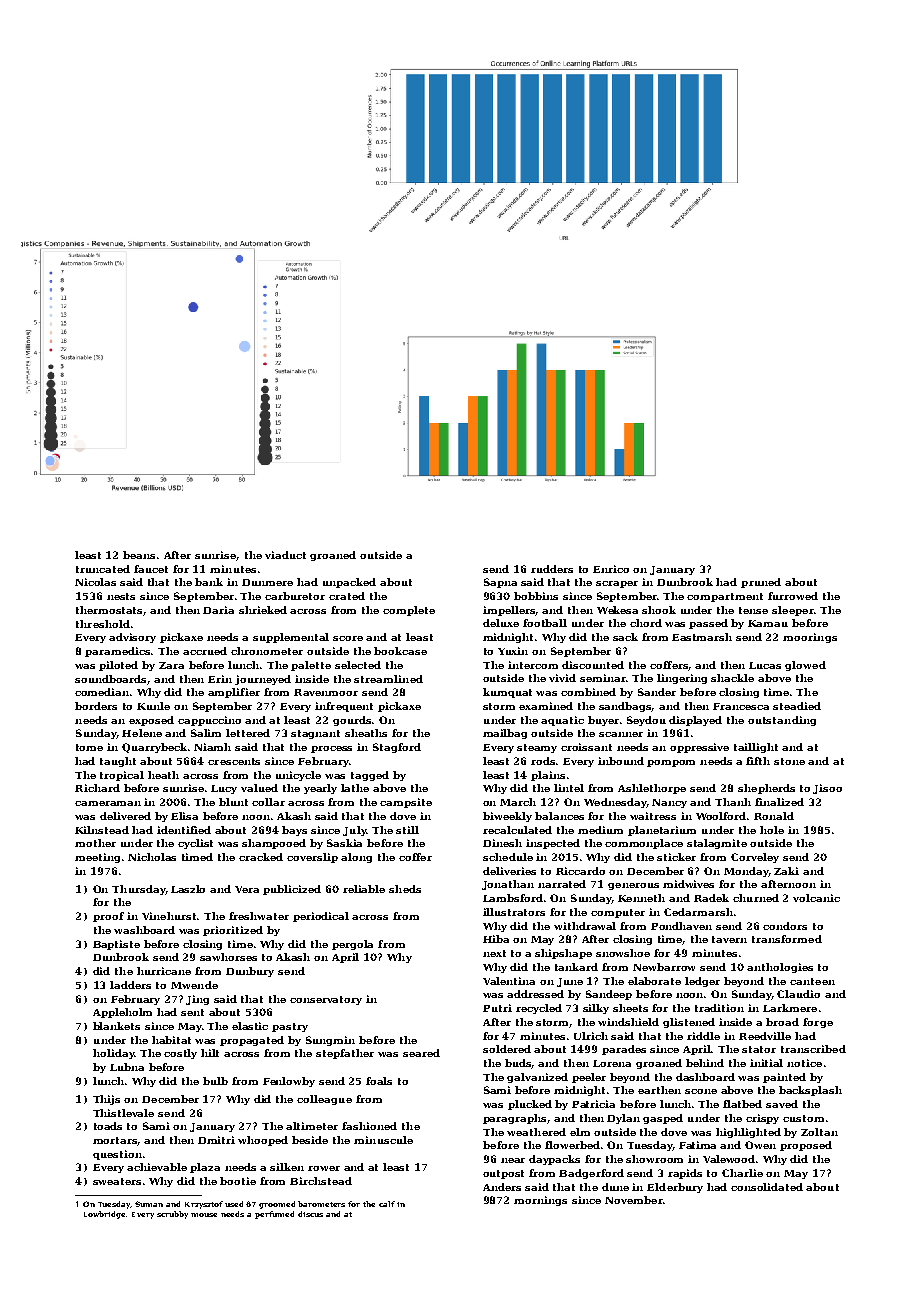  I want to click on bobbins, so click(536, 596).
